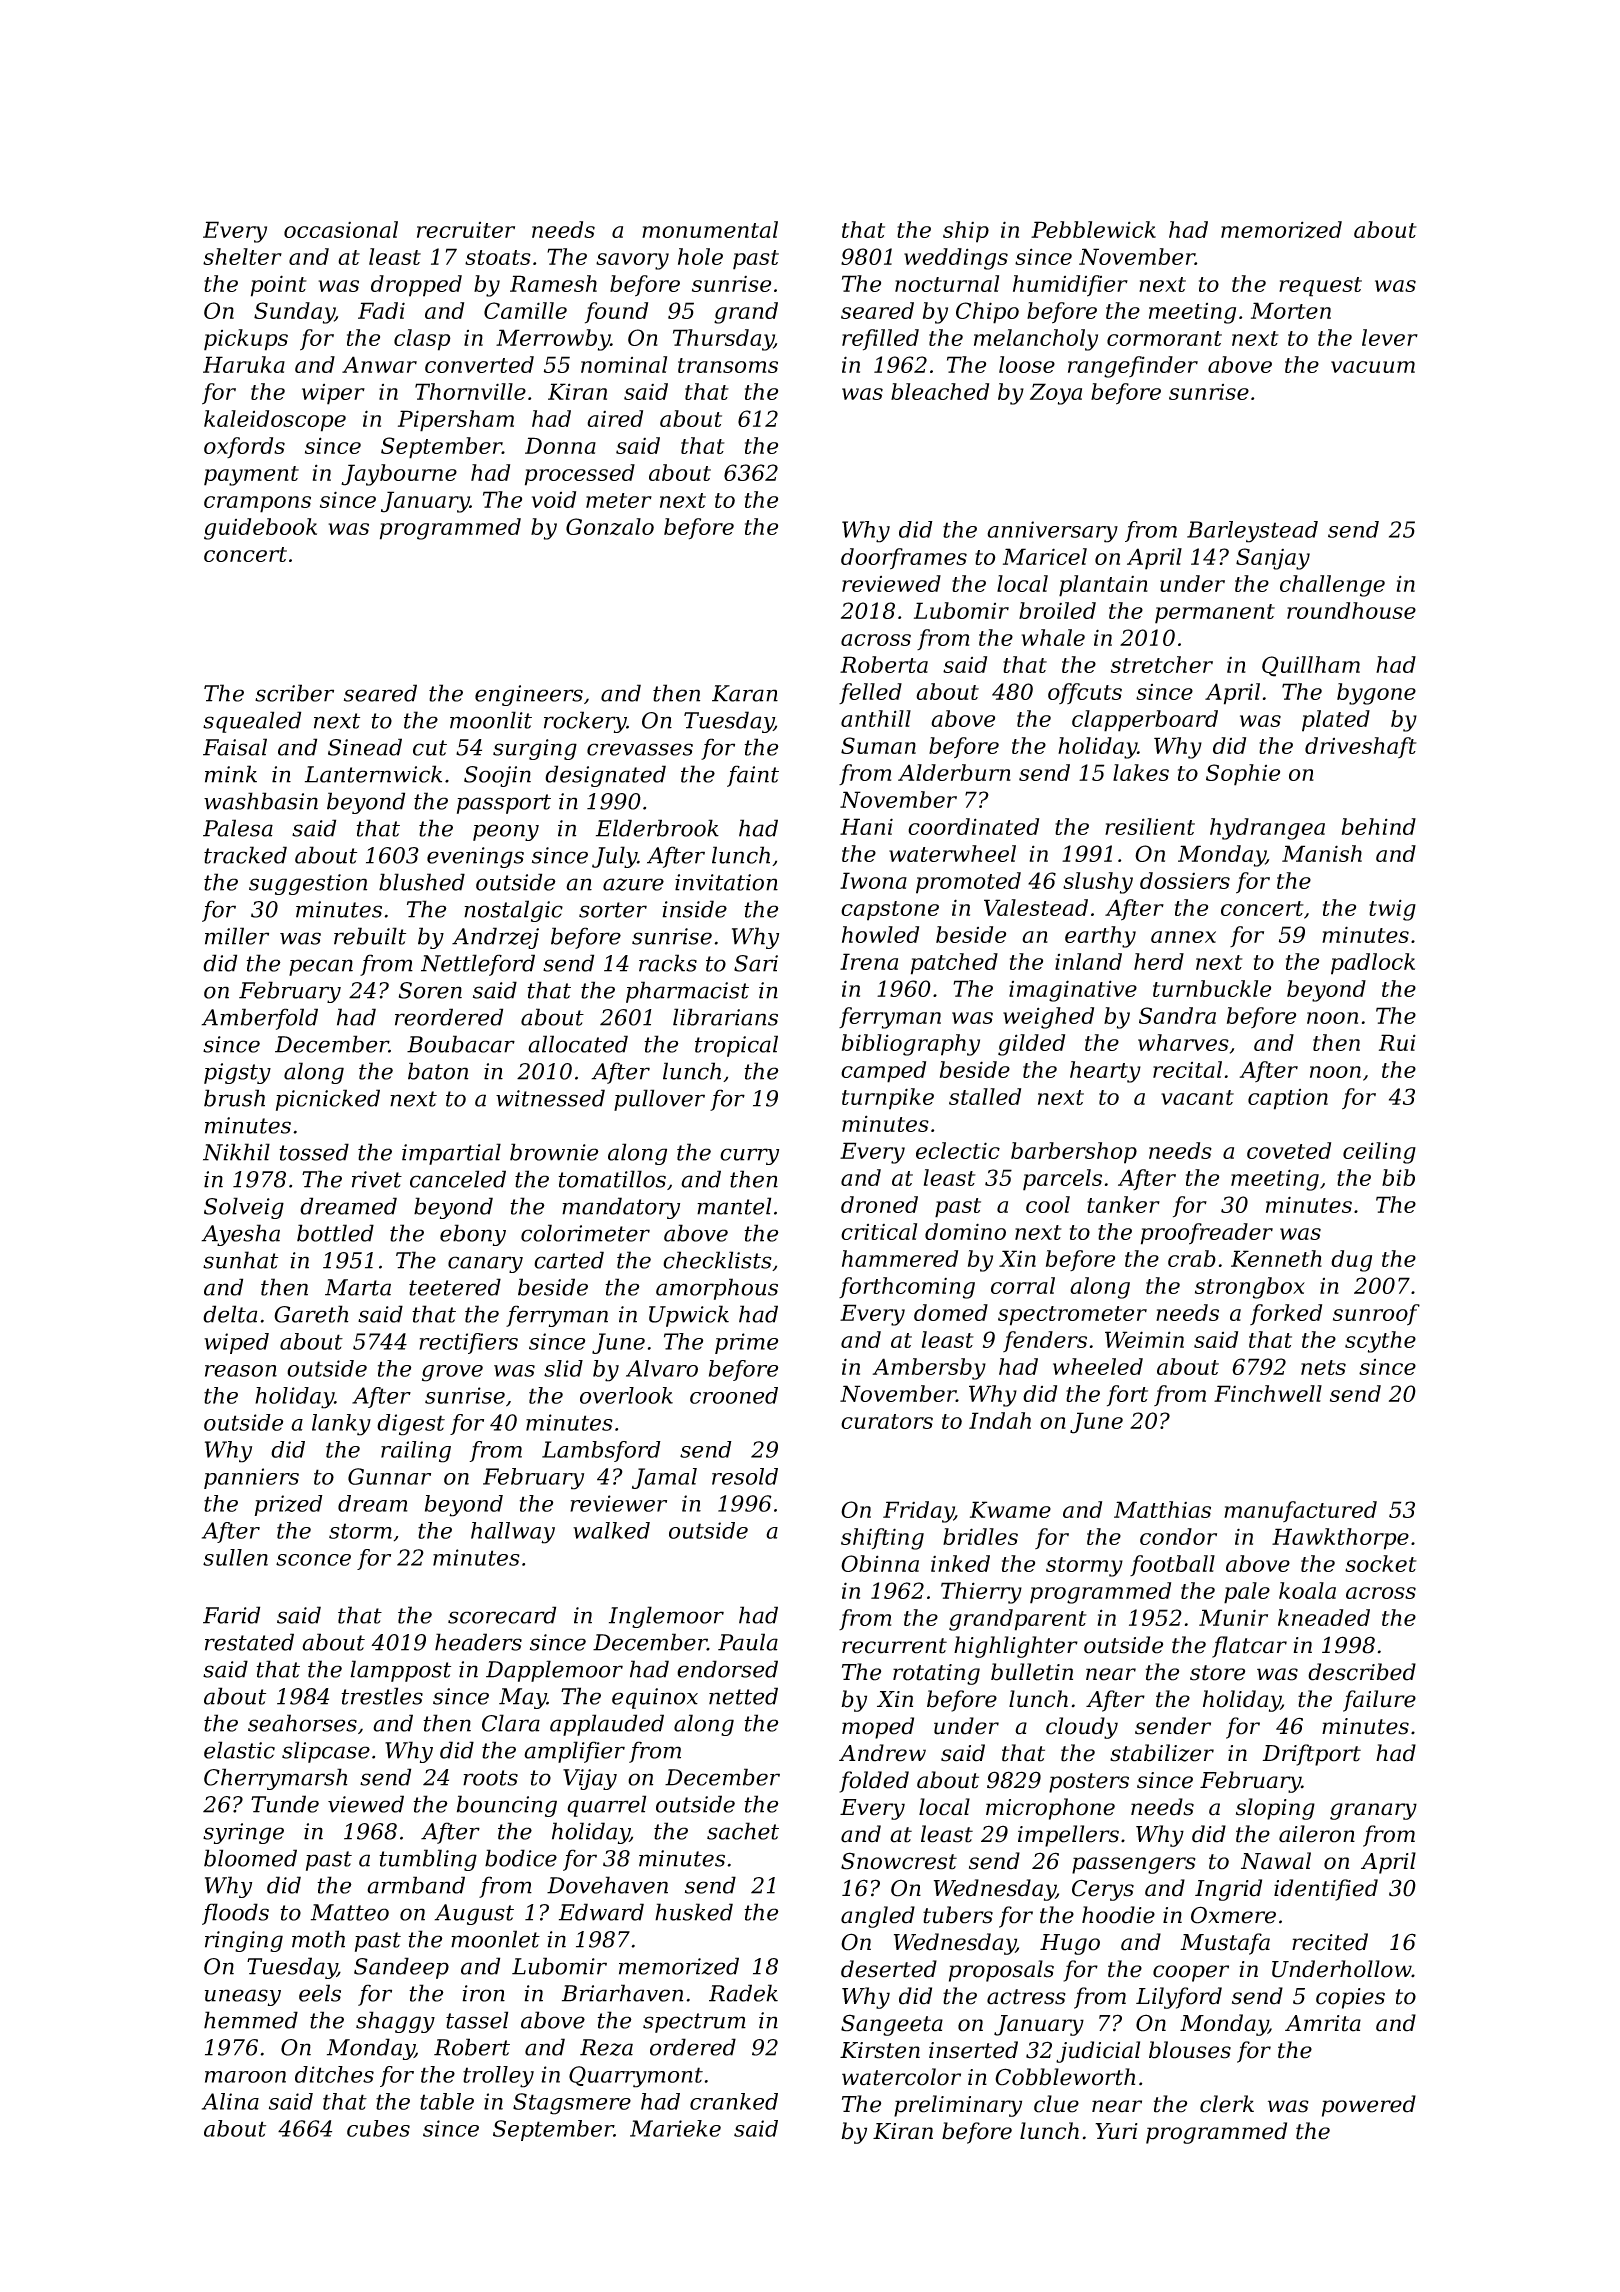  I want to click on occasional, so click(341, 229).
